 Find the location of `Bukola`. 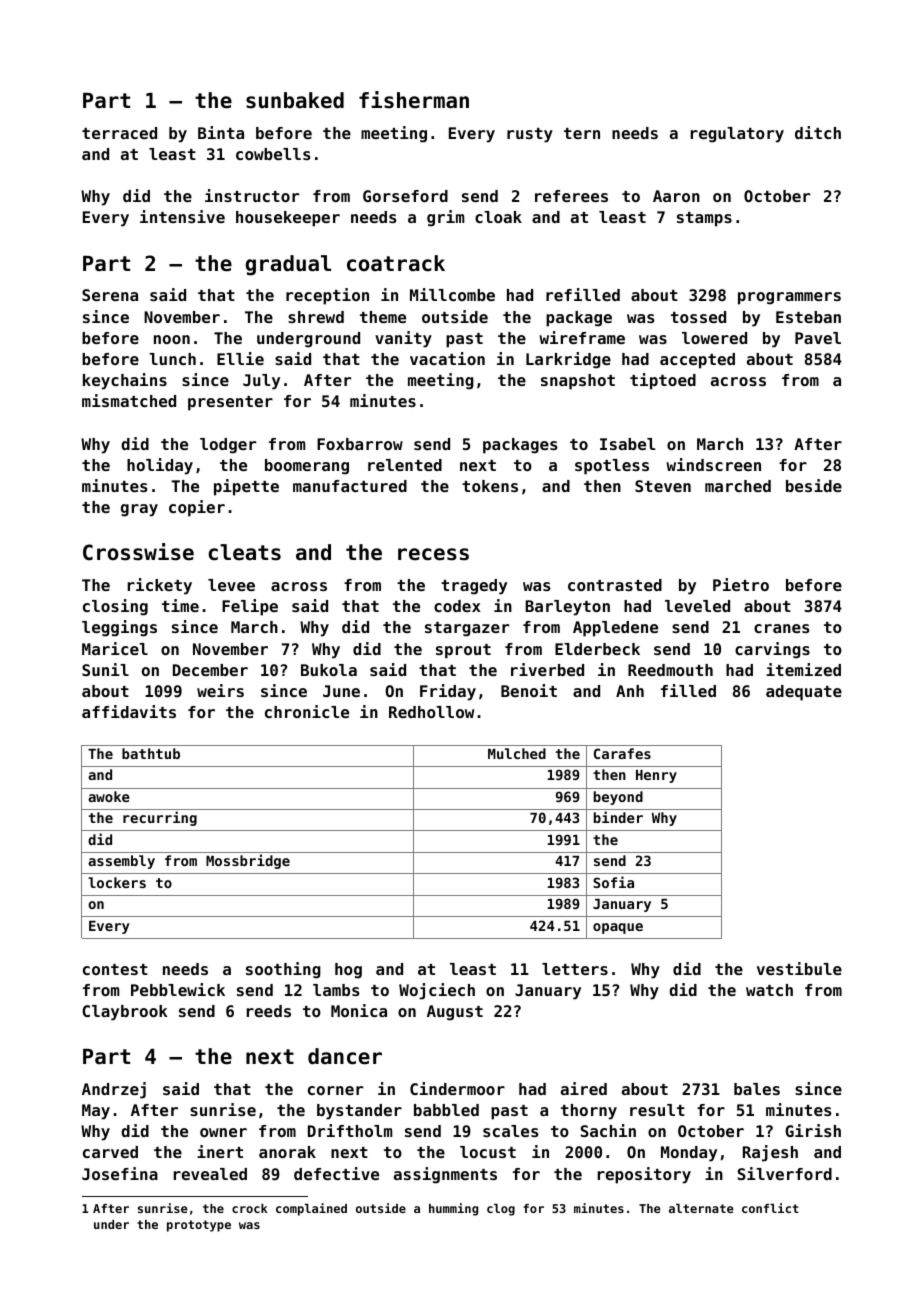

Bukola is located at coordinates (329, 670).
